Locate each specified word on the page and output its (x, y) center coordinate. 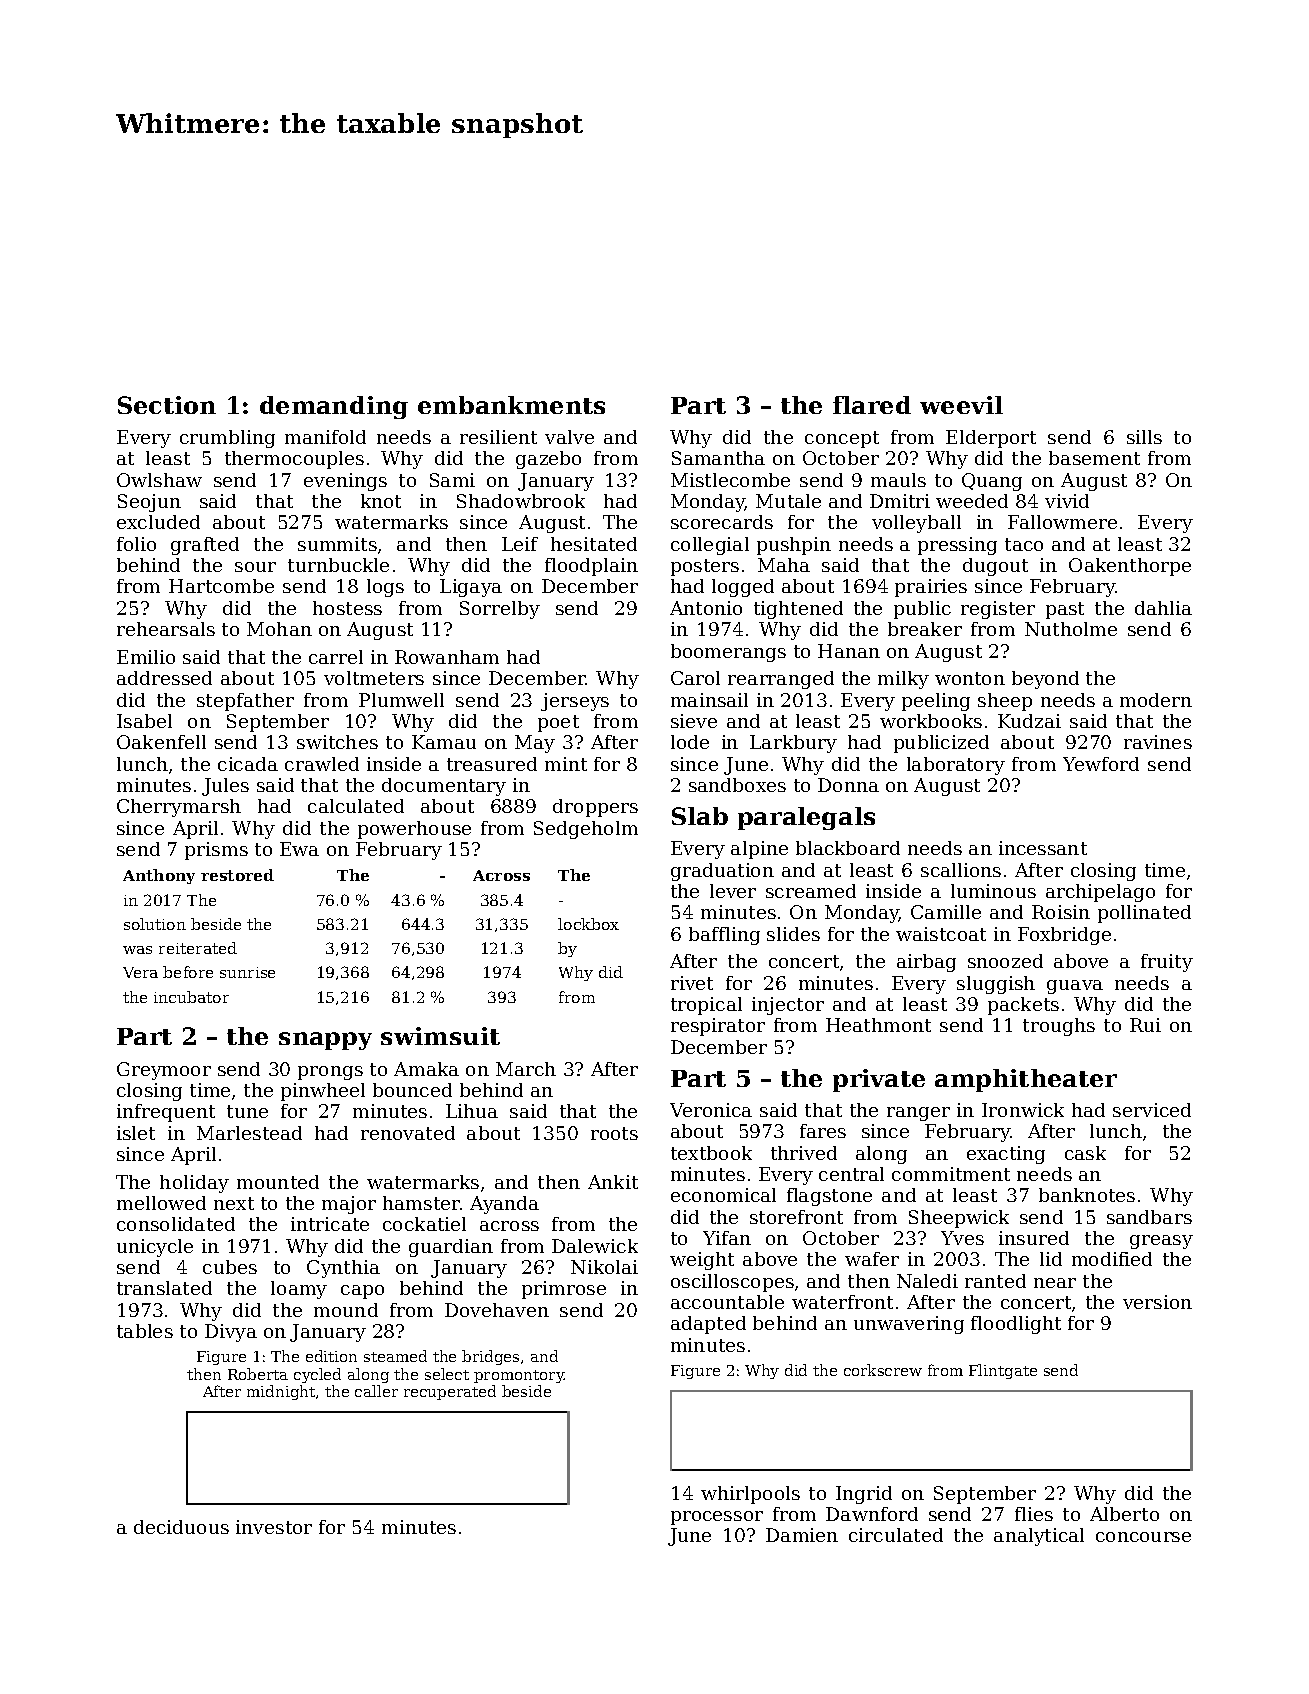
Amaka (426, 1069)
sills (1144, 437)
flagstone (829, 1197)
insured (1034, 1238)
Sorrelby (500, 610)
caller (376, 1391)
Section (167, 405)
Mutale (788, 501)
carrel (336, 657)
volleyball (916, 524)
